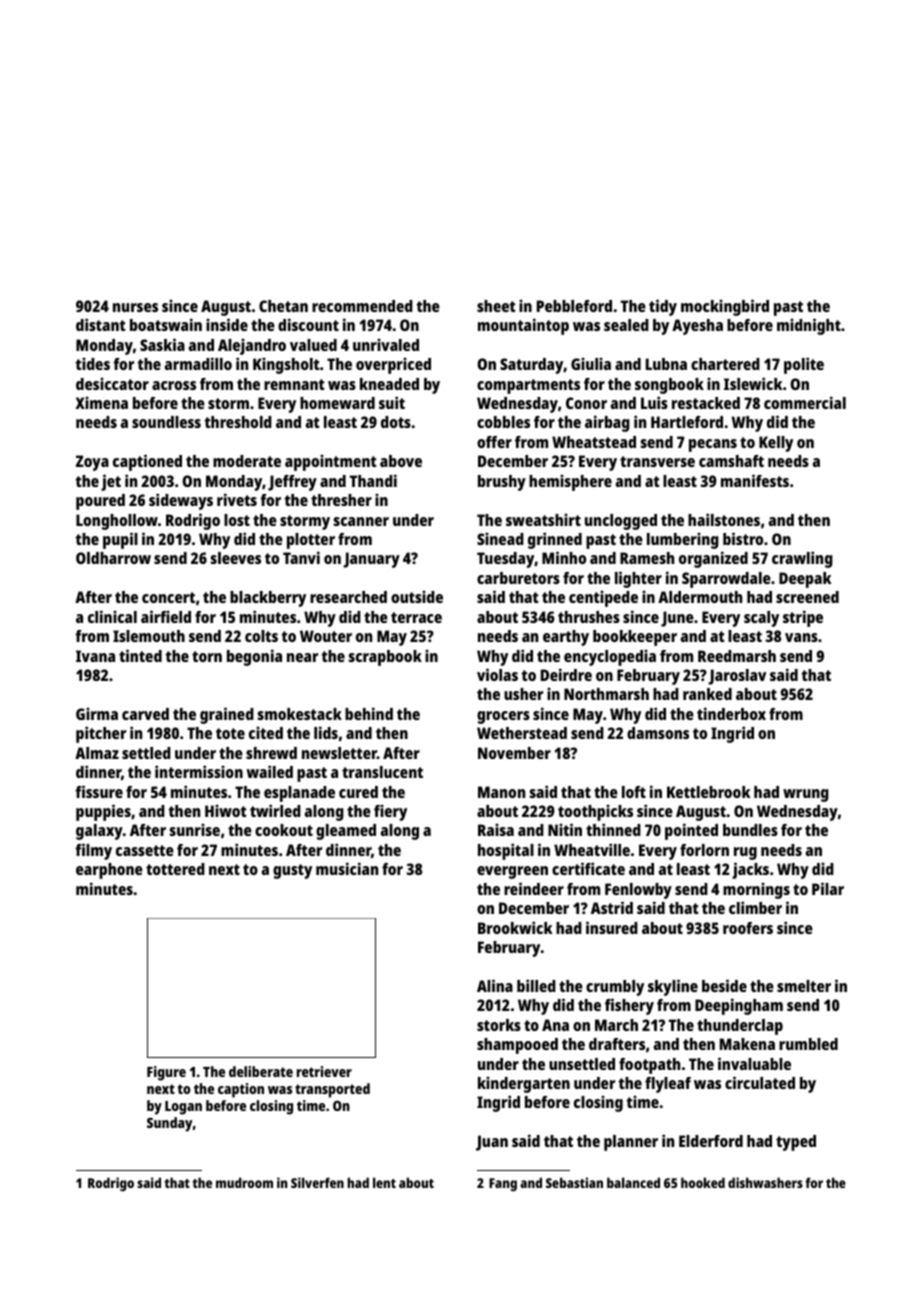 The height and width of the screenshot is (1308, 924). What do you see at coordinates (166, 324) in the screenshot?
I see `boatswain` at bounding box center [166, 324].
